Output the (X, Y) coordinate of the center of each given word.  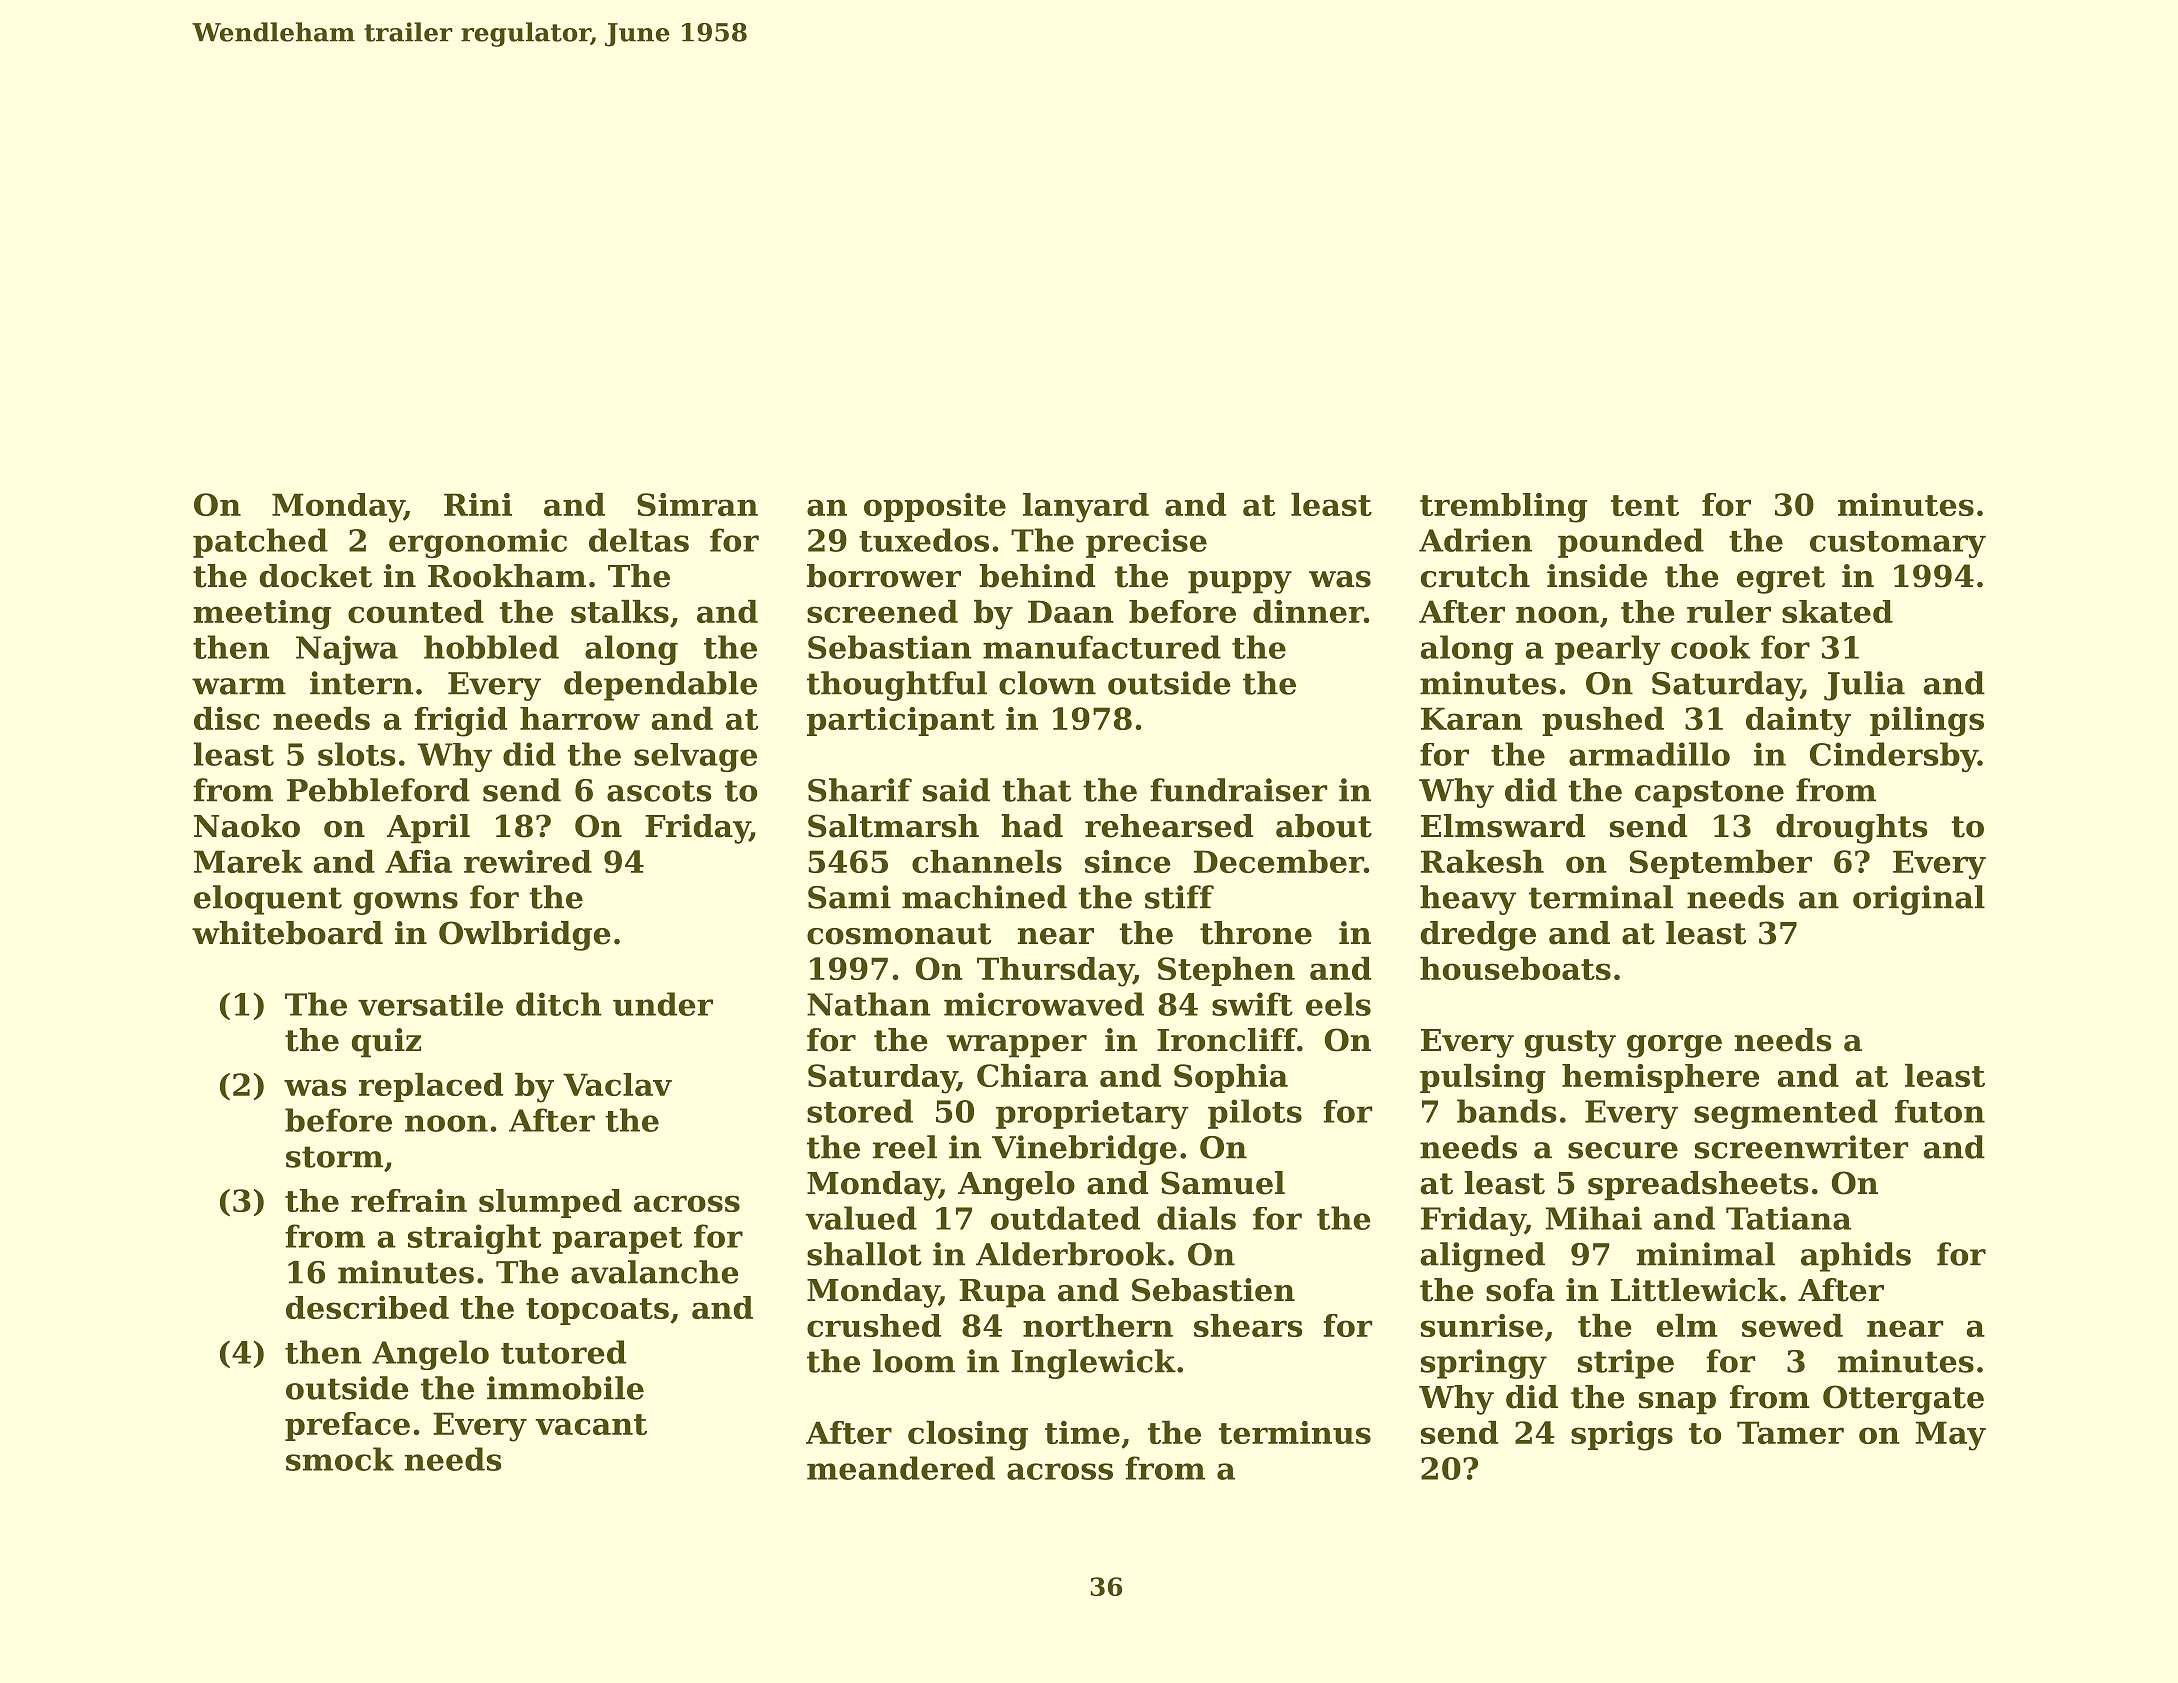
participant (901, 721)
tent (1645, 505)
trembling (1503, 508)
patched (260, 543)
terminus (1295, 1432)
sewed (1792, 1325)
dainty (1798, 722)
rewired (528, 861)
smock (340, 1459)
